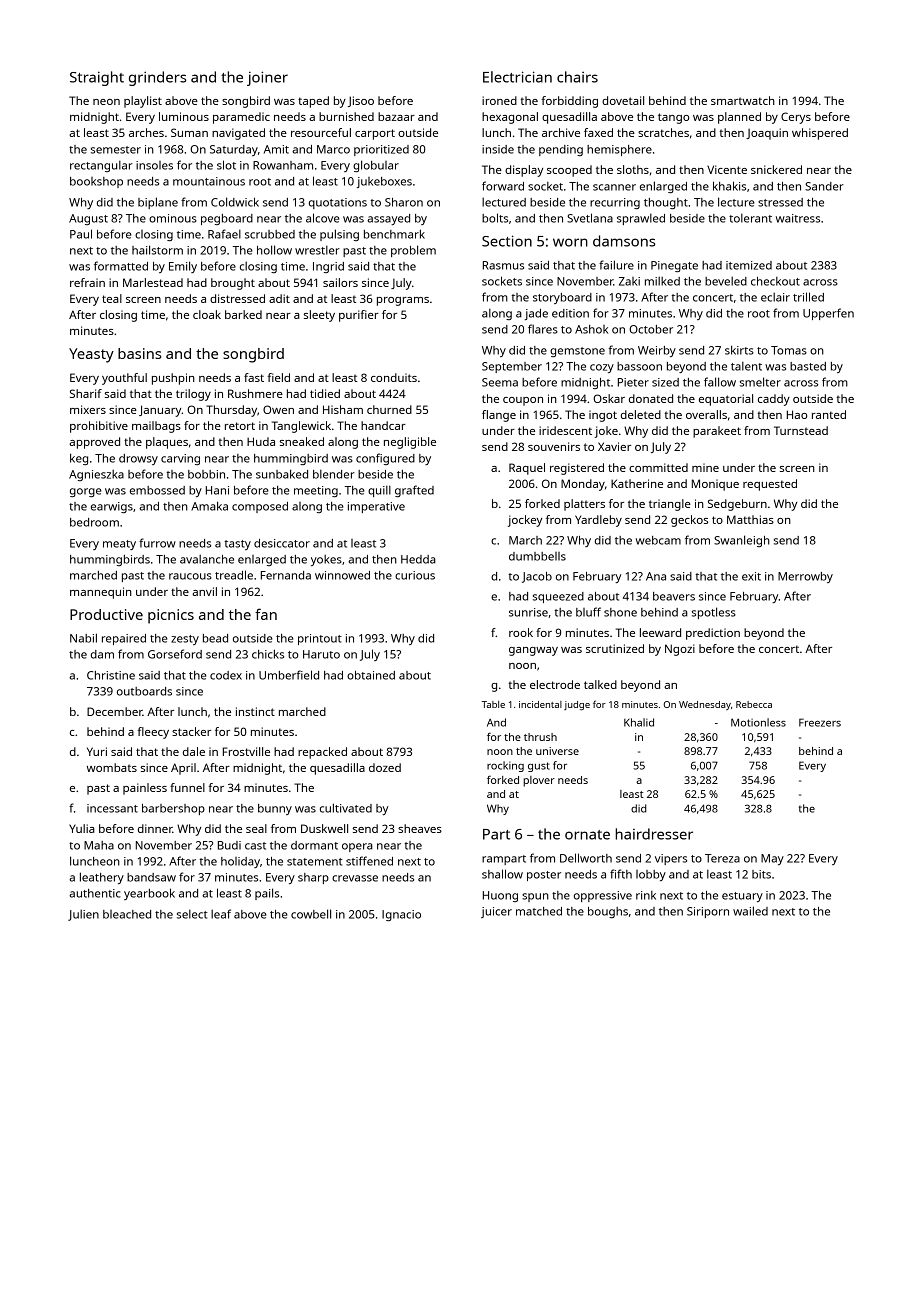 This document has height=1308, width=924. Describe the element at coordinates (666, 203) in the document. I see `thought` at that location.
